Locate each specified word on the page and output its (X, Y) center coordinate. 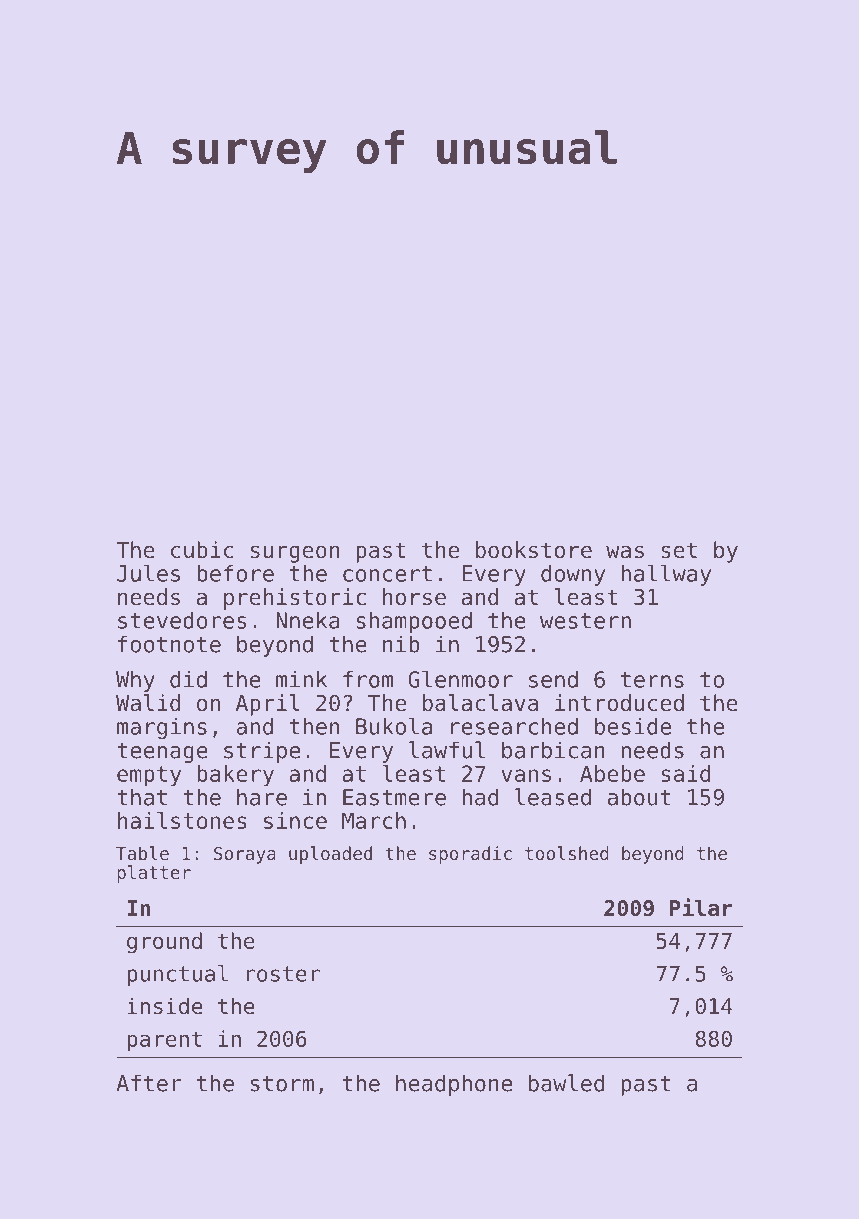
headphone (454, 1085)
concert (387, 574)
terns (652, 680)
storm (282, 1084)
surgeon (295, 554)
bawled (566, 1083)
